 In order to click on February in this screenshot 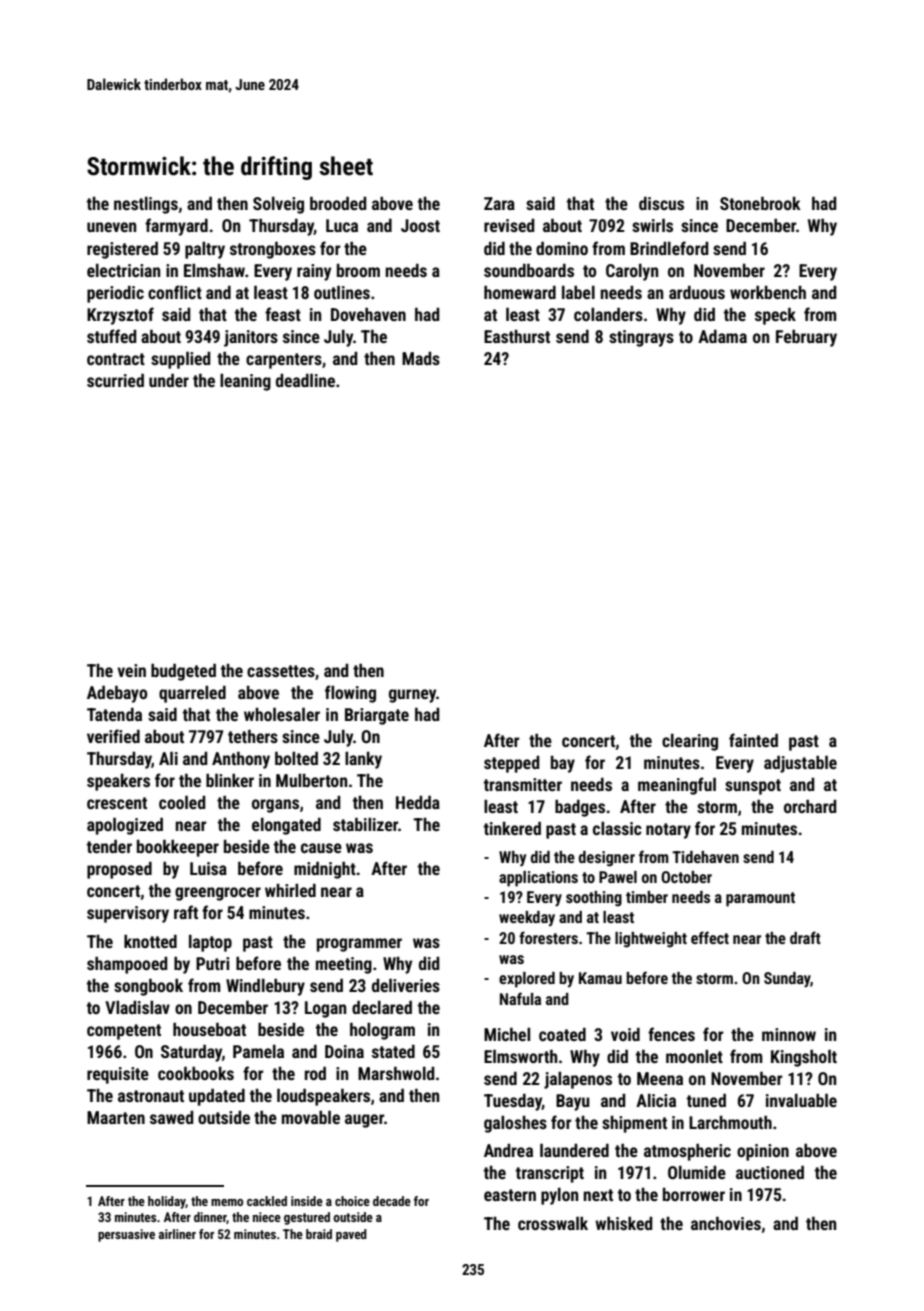, I will do `click(806, 338)`.
